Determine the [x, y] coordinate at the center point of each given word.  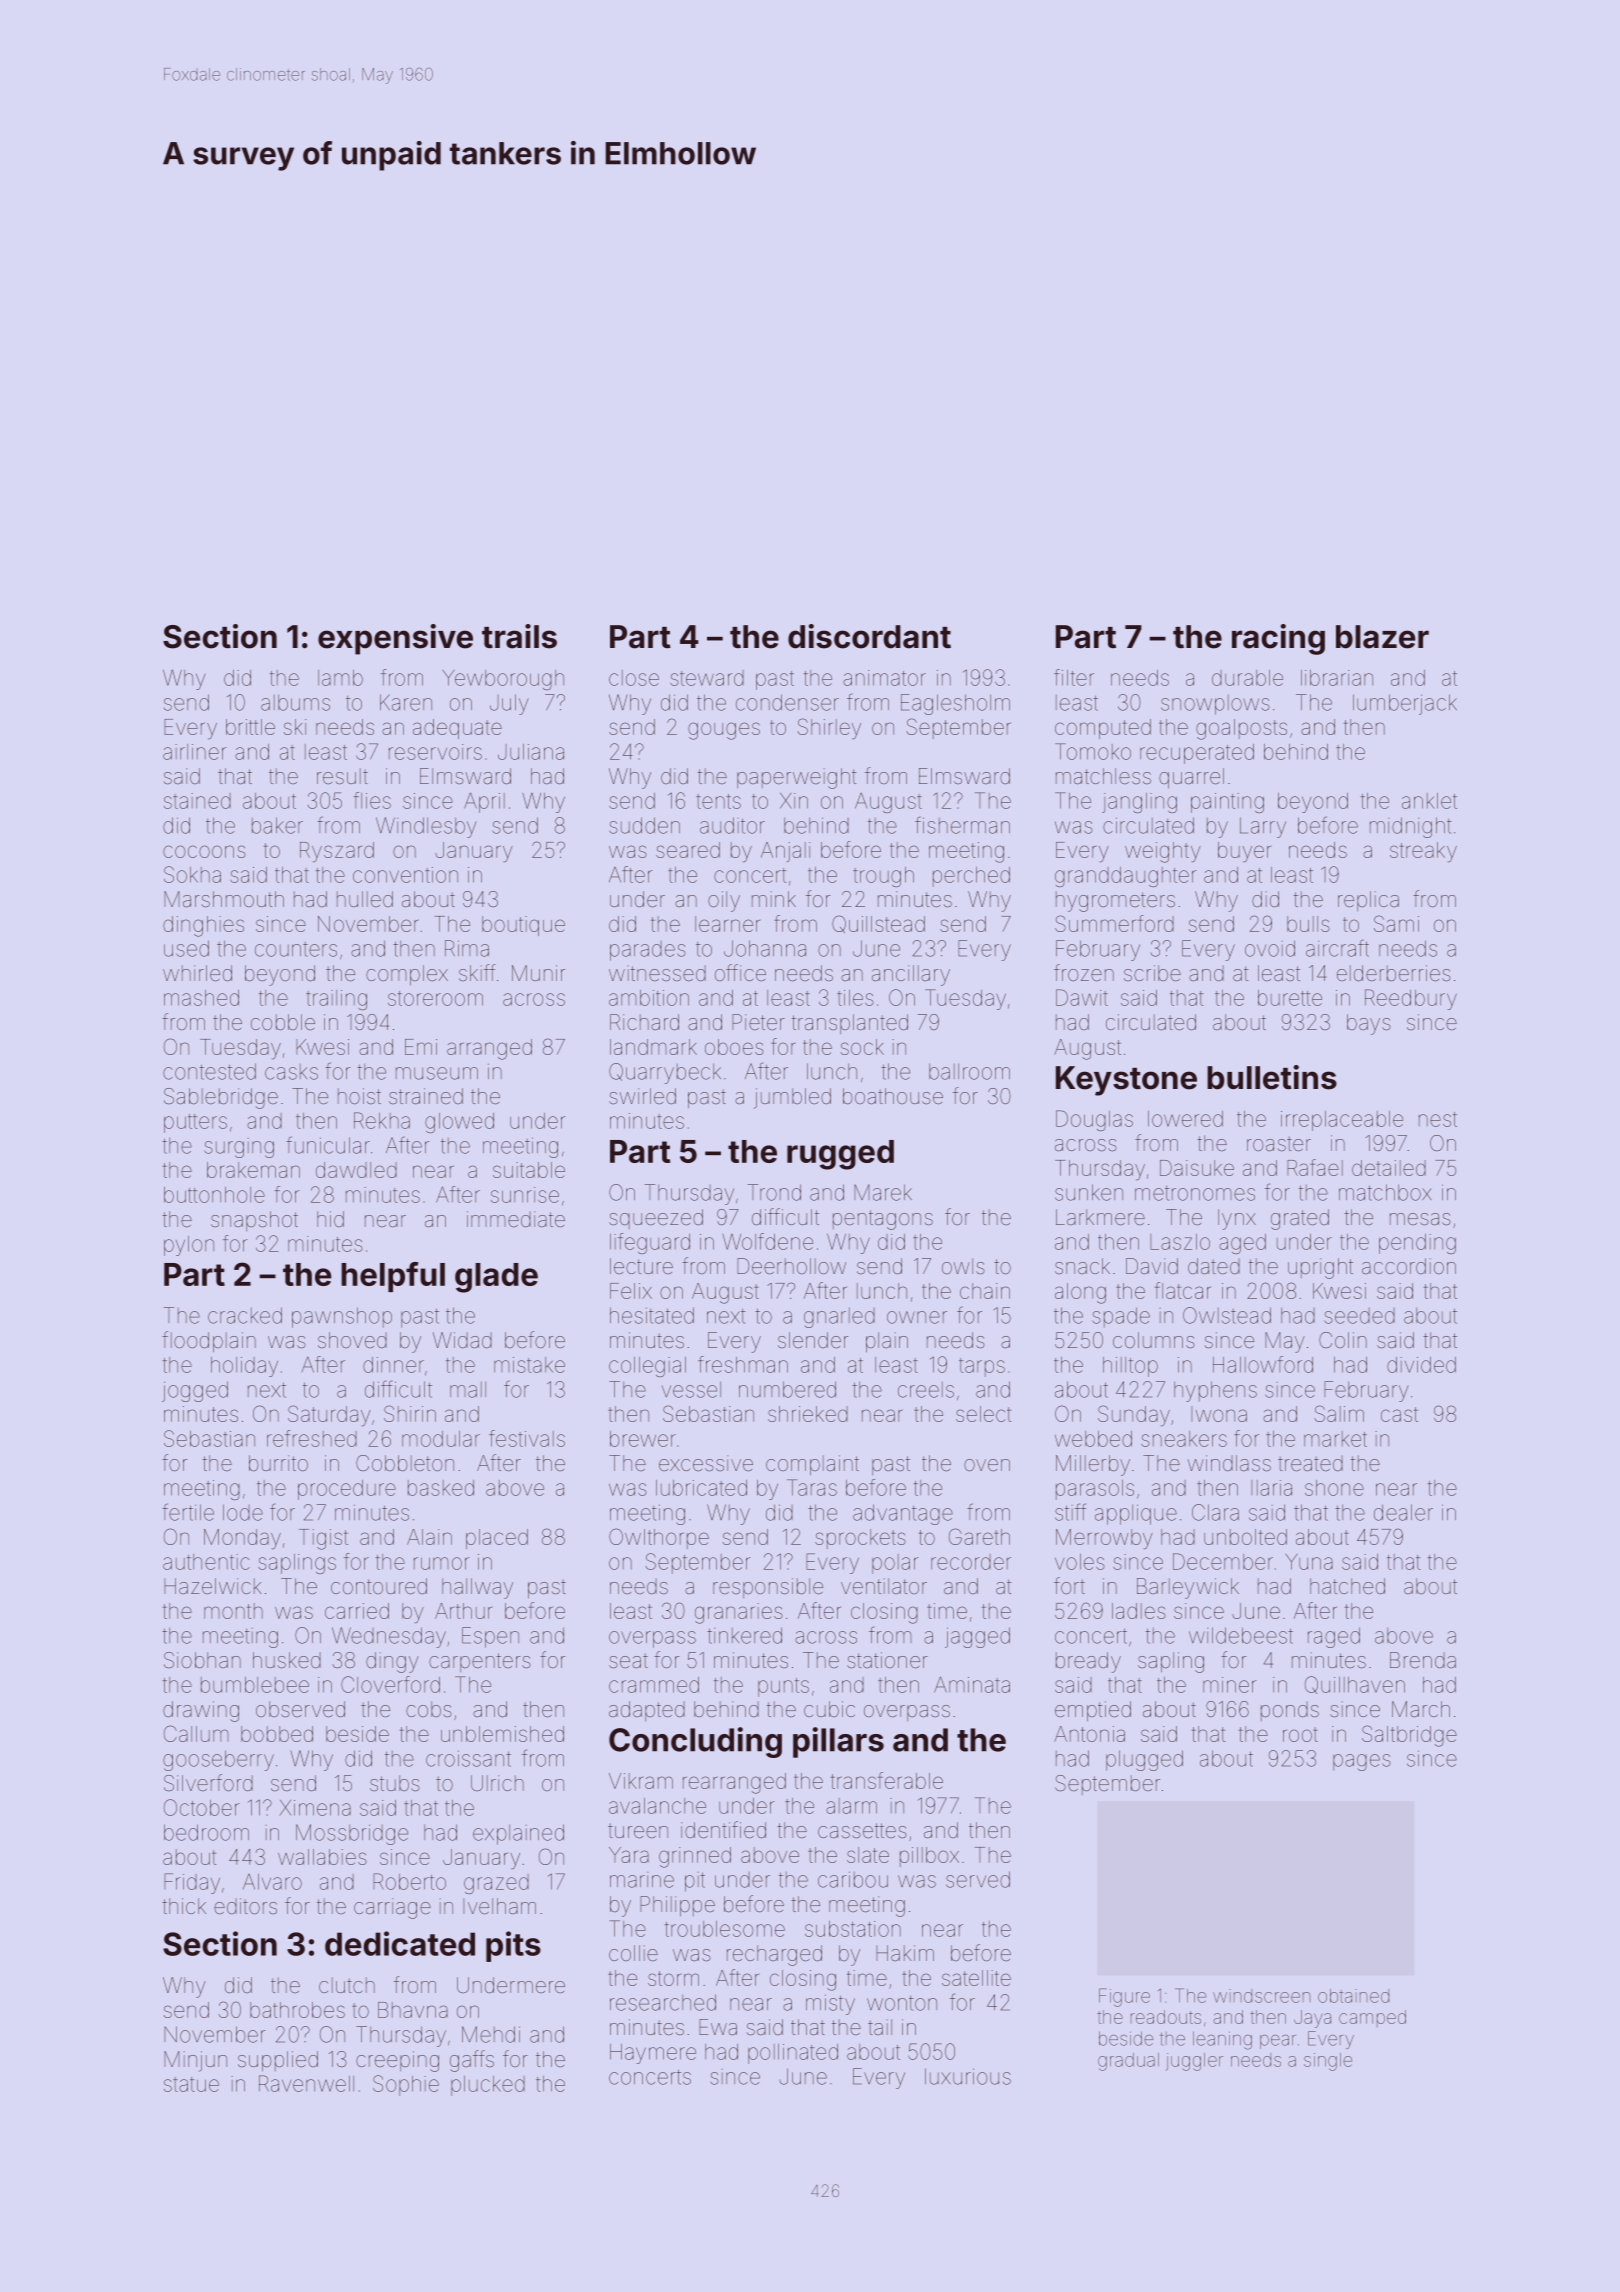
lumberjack [1405, 704]
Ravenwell [306, 2083]
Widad [462, 1340]
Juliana [531, 752]
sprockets [860, 1539]
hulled [365, 899]
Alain [429, 1537]
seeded [1359, 1316]
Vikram [641, 1781]
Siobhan [202, 1660]
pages [1362, 1762]
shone [1334, 1488]
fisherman [962, 825]
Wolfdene [767, 1241]
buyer [1244, 852]
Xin [794, 801]
